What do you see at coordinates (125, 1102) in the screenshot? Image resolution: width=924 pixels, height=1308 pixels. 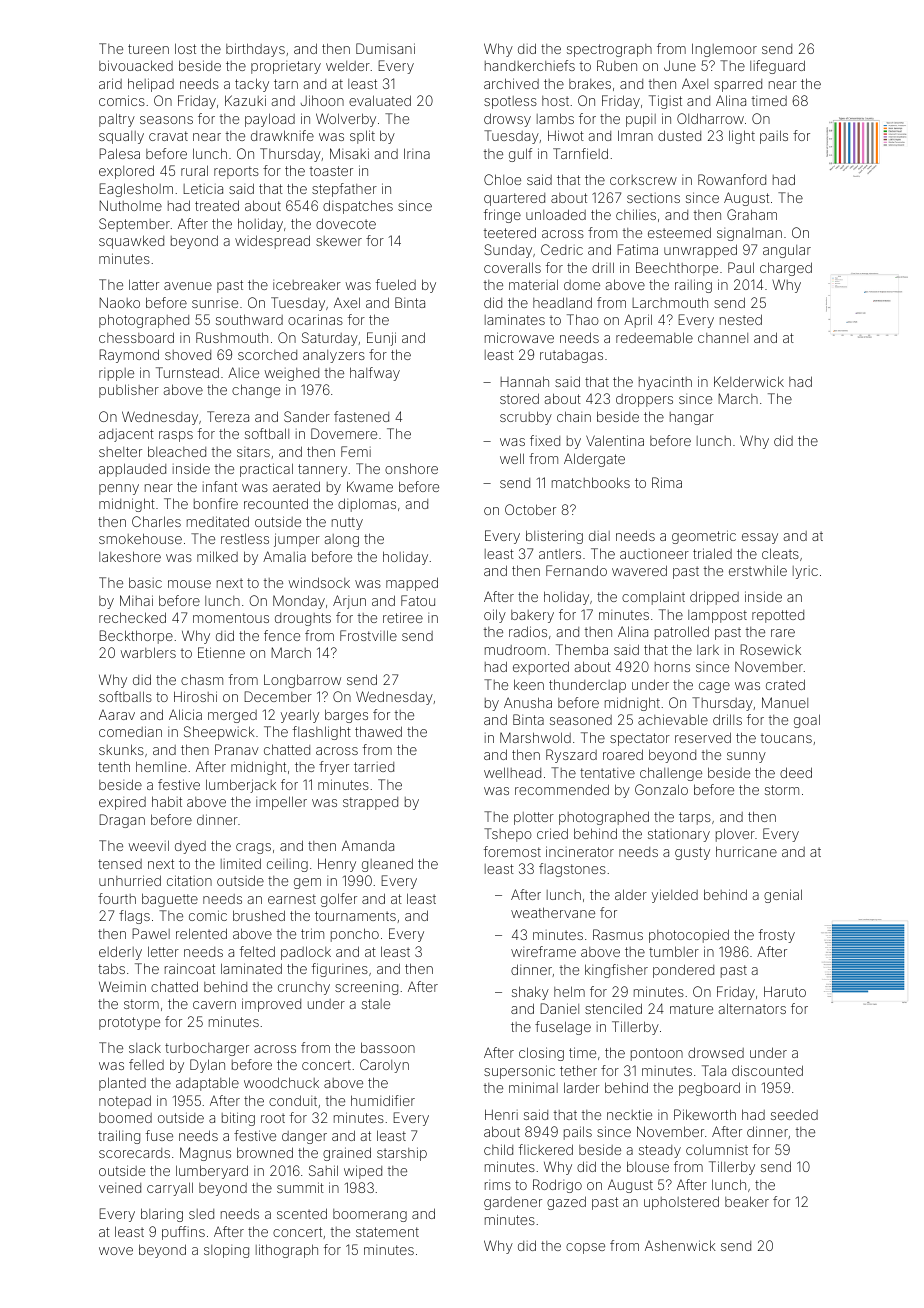 I see `notepad` at bounding box center [125, 1102].
